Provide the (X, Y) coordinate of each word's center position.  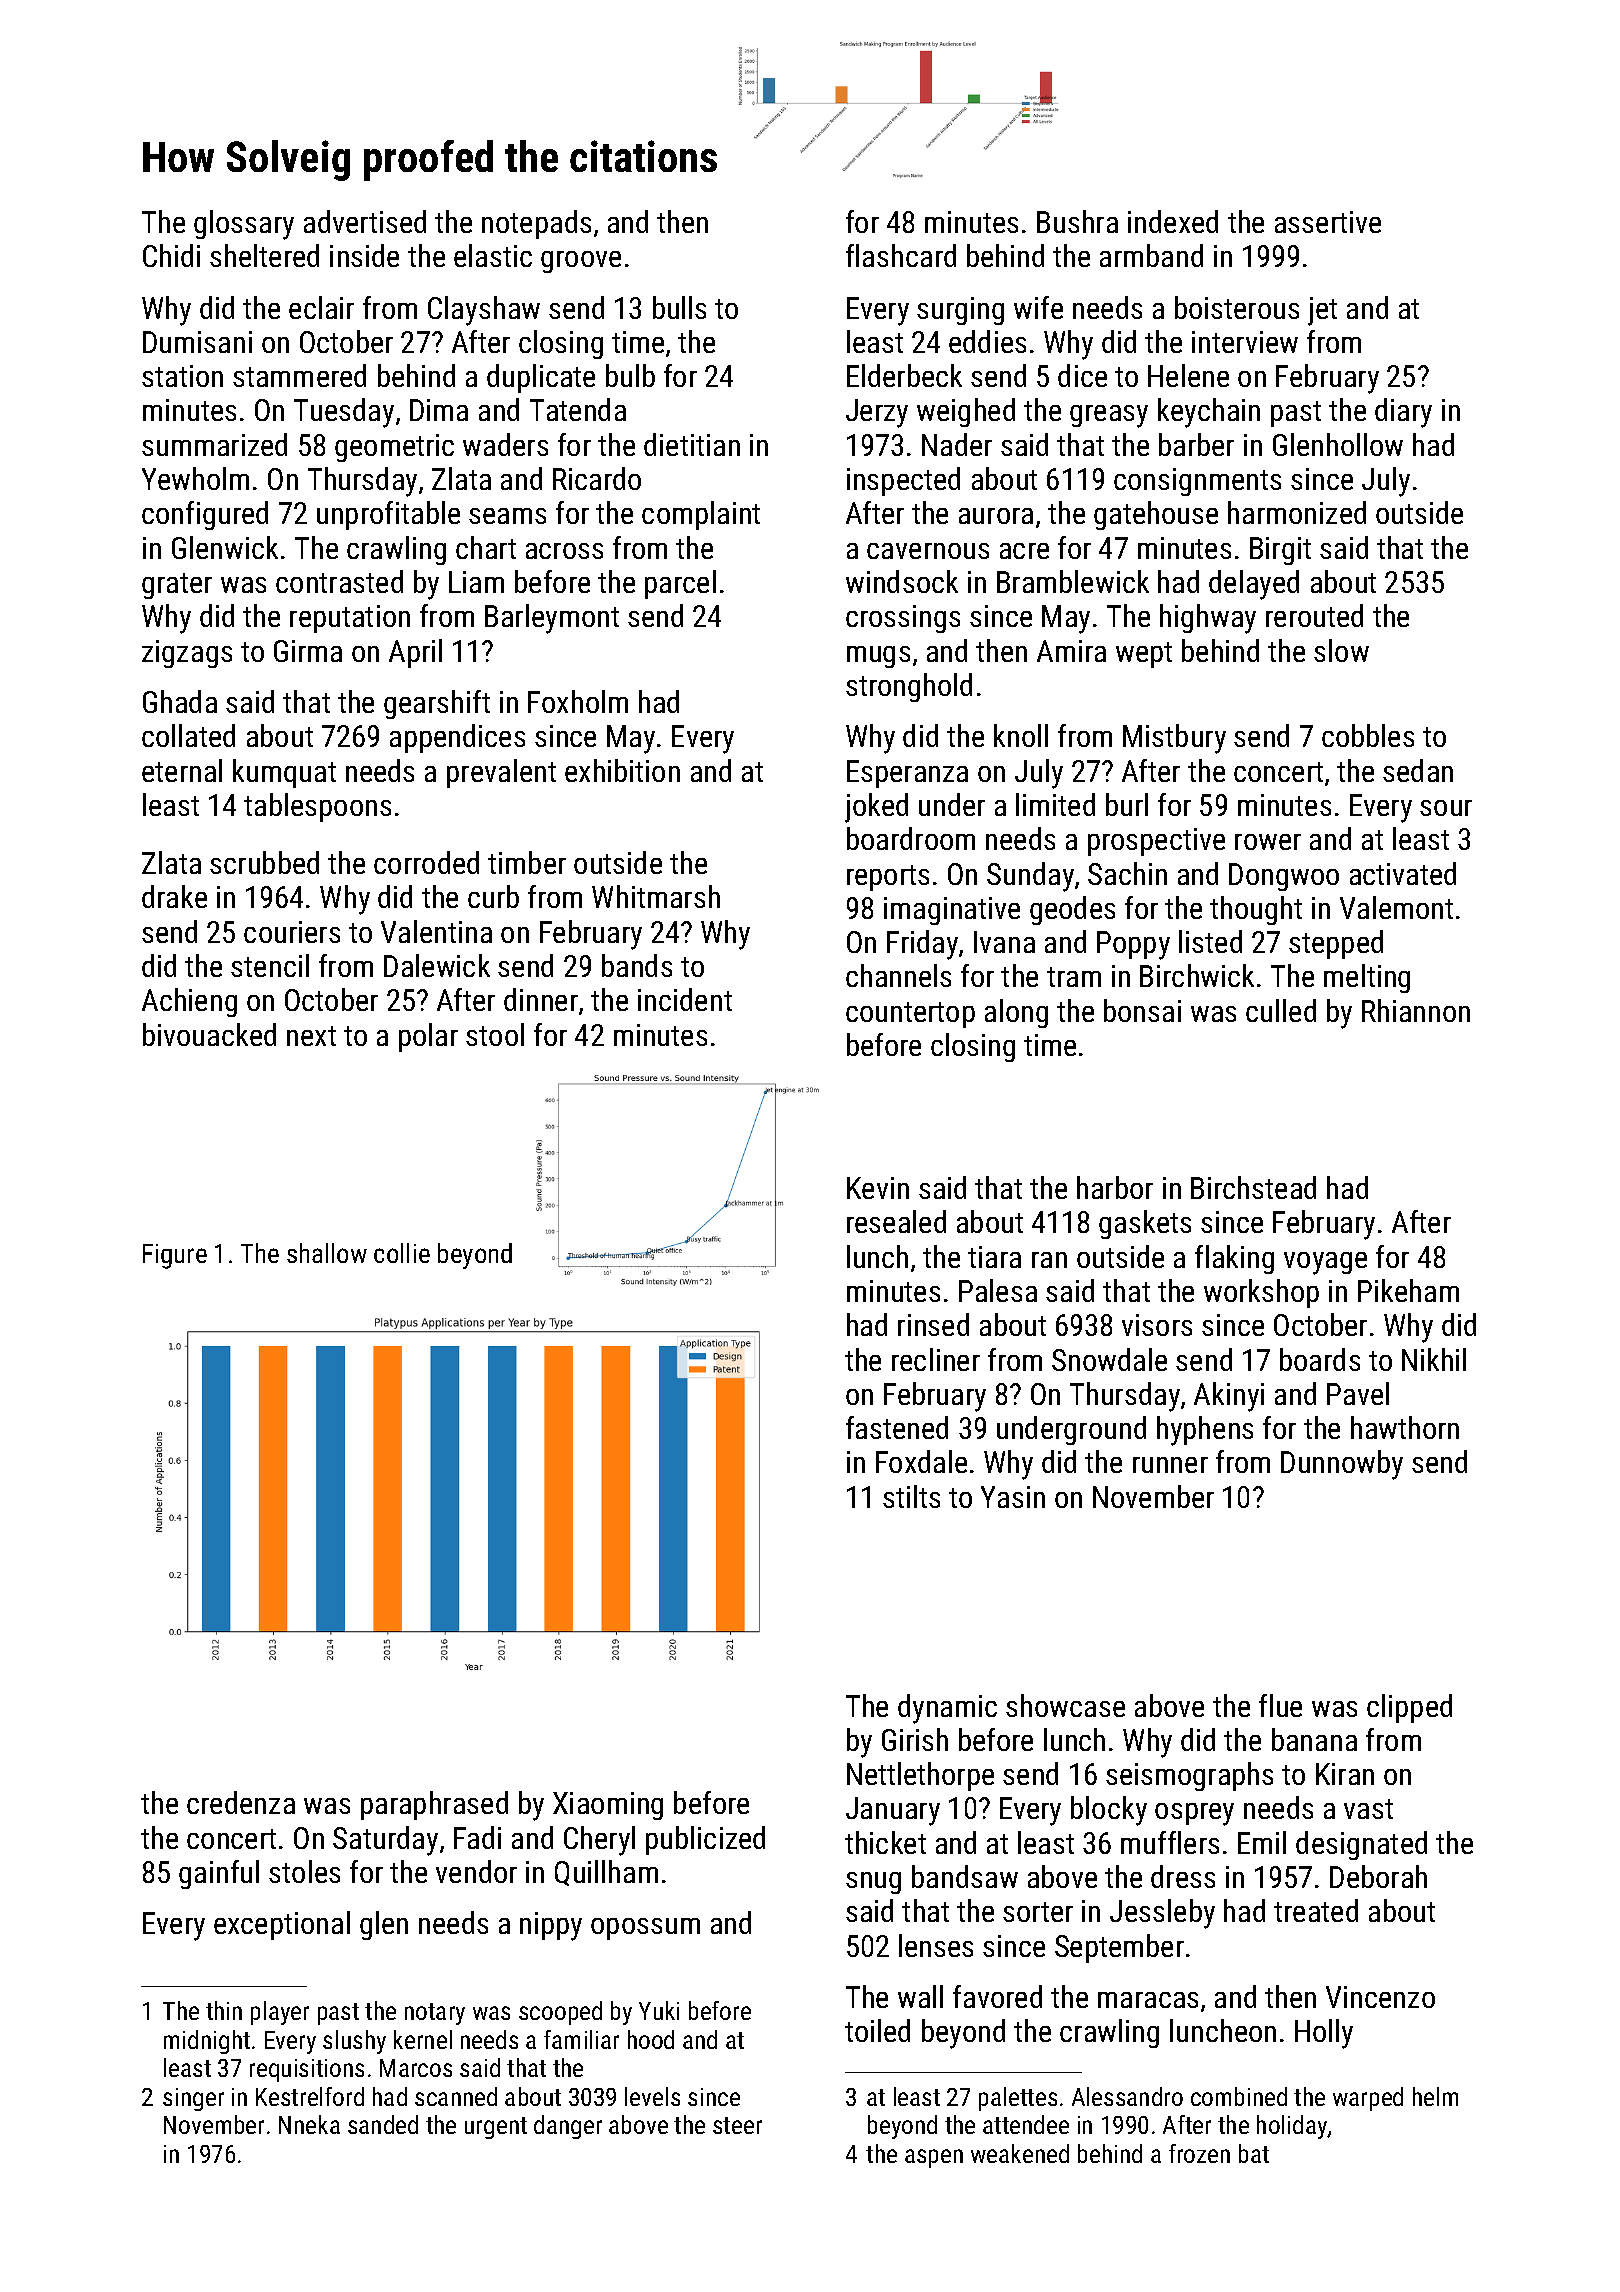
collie (402, 1253)
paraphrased (434, 1805)
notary (435, 2014)
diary (1403, 413)
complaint (701, 515)
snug (873, 1883)
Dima (439, 410)
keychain (1209, 413)
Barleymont (552, 619)
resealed (896, 1221)
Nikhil (1434, 1359)
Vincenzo (1380, 1997)
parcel (680, 584)
